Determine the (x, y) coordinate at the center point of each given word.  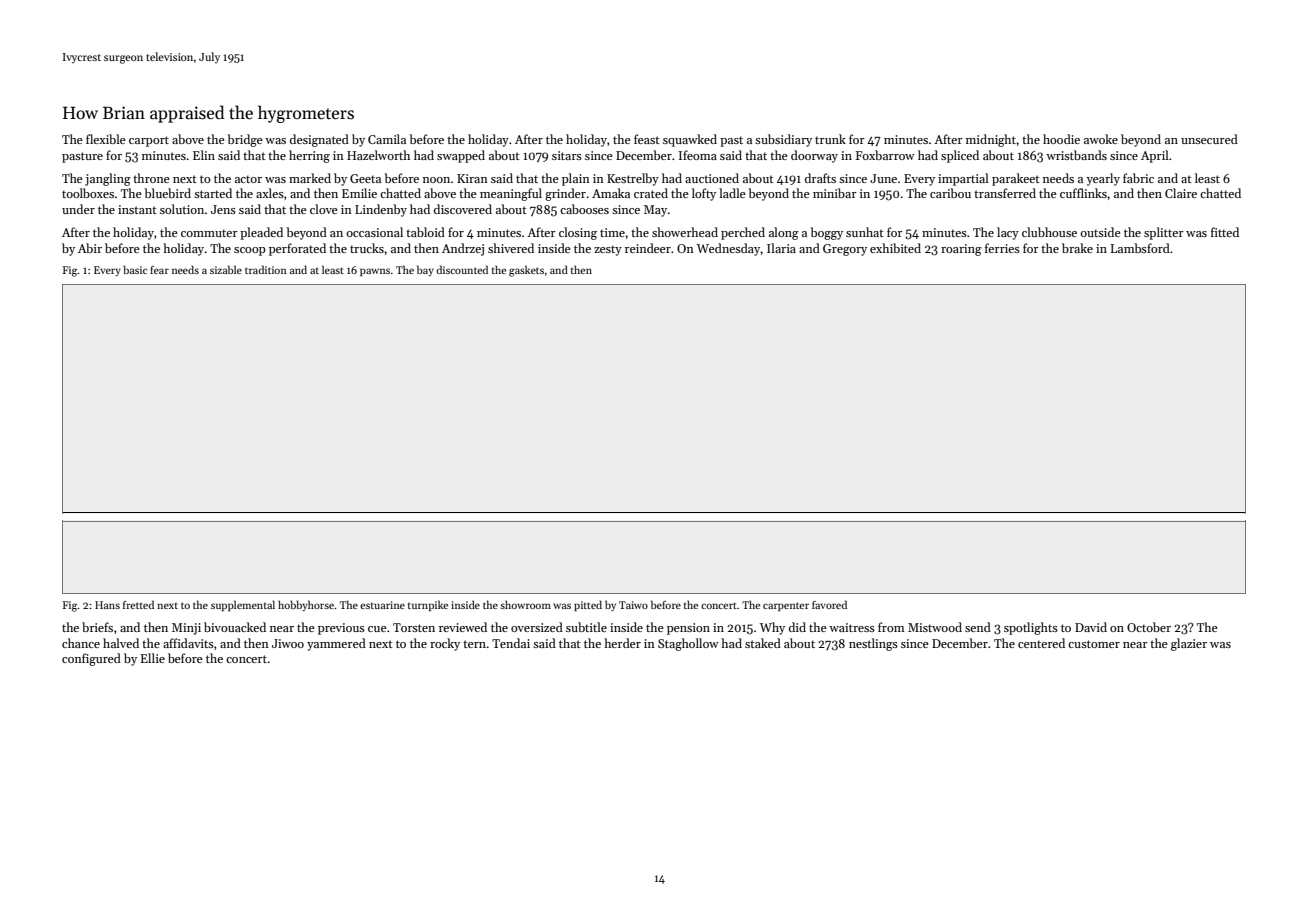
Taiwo (633, 605)
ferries (1002, 248)
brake (1077, 248)
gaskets (526, 271)
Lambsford (1140, 248)
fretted (138, 604)
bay (425, 270)
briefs (97, 627)
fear (159, 270)
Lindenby (381, 210)
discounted (462, 269)
